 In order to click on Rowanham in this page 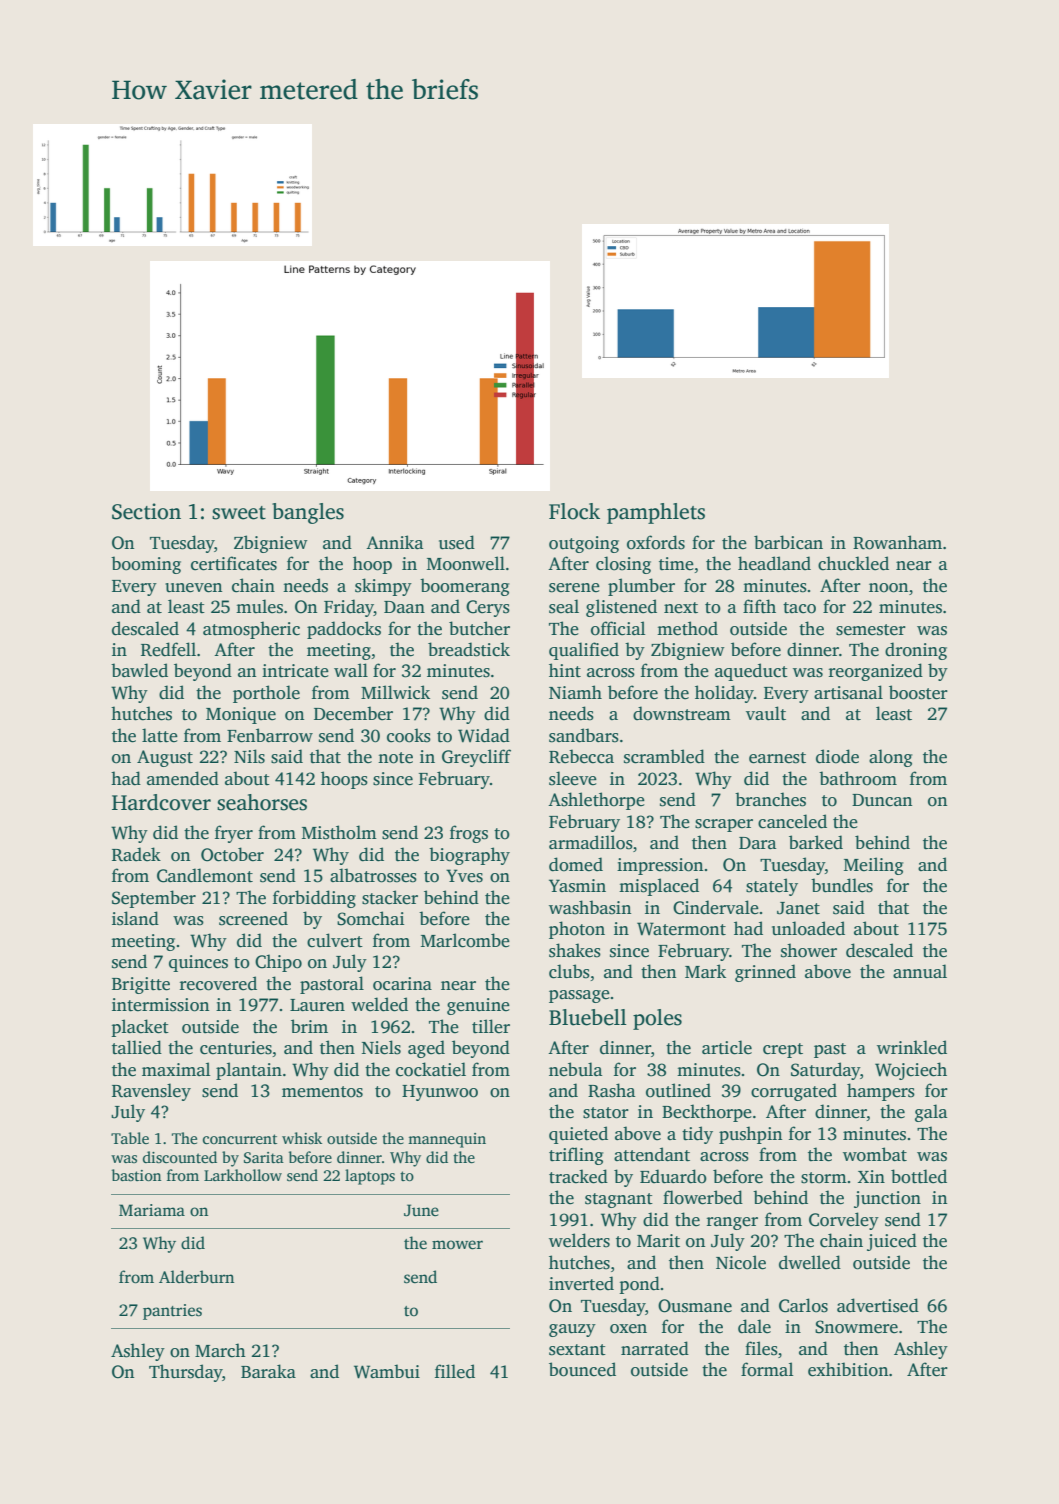, I will do `click(897, 542)`.
